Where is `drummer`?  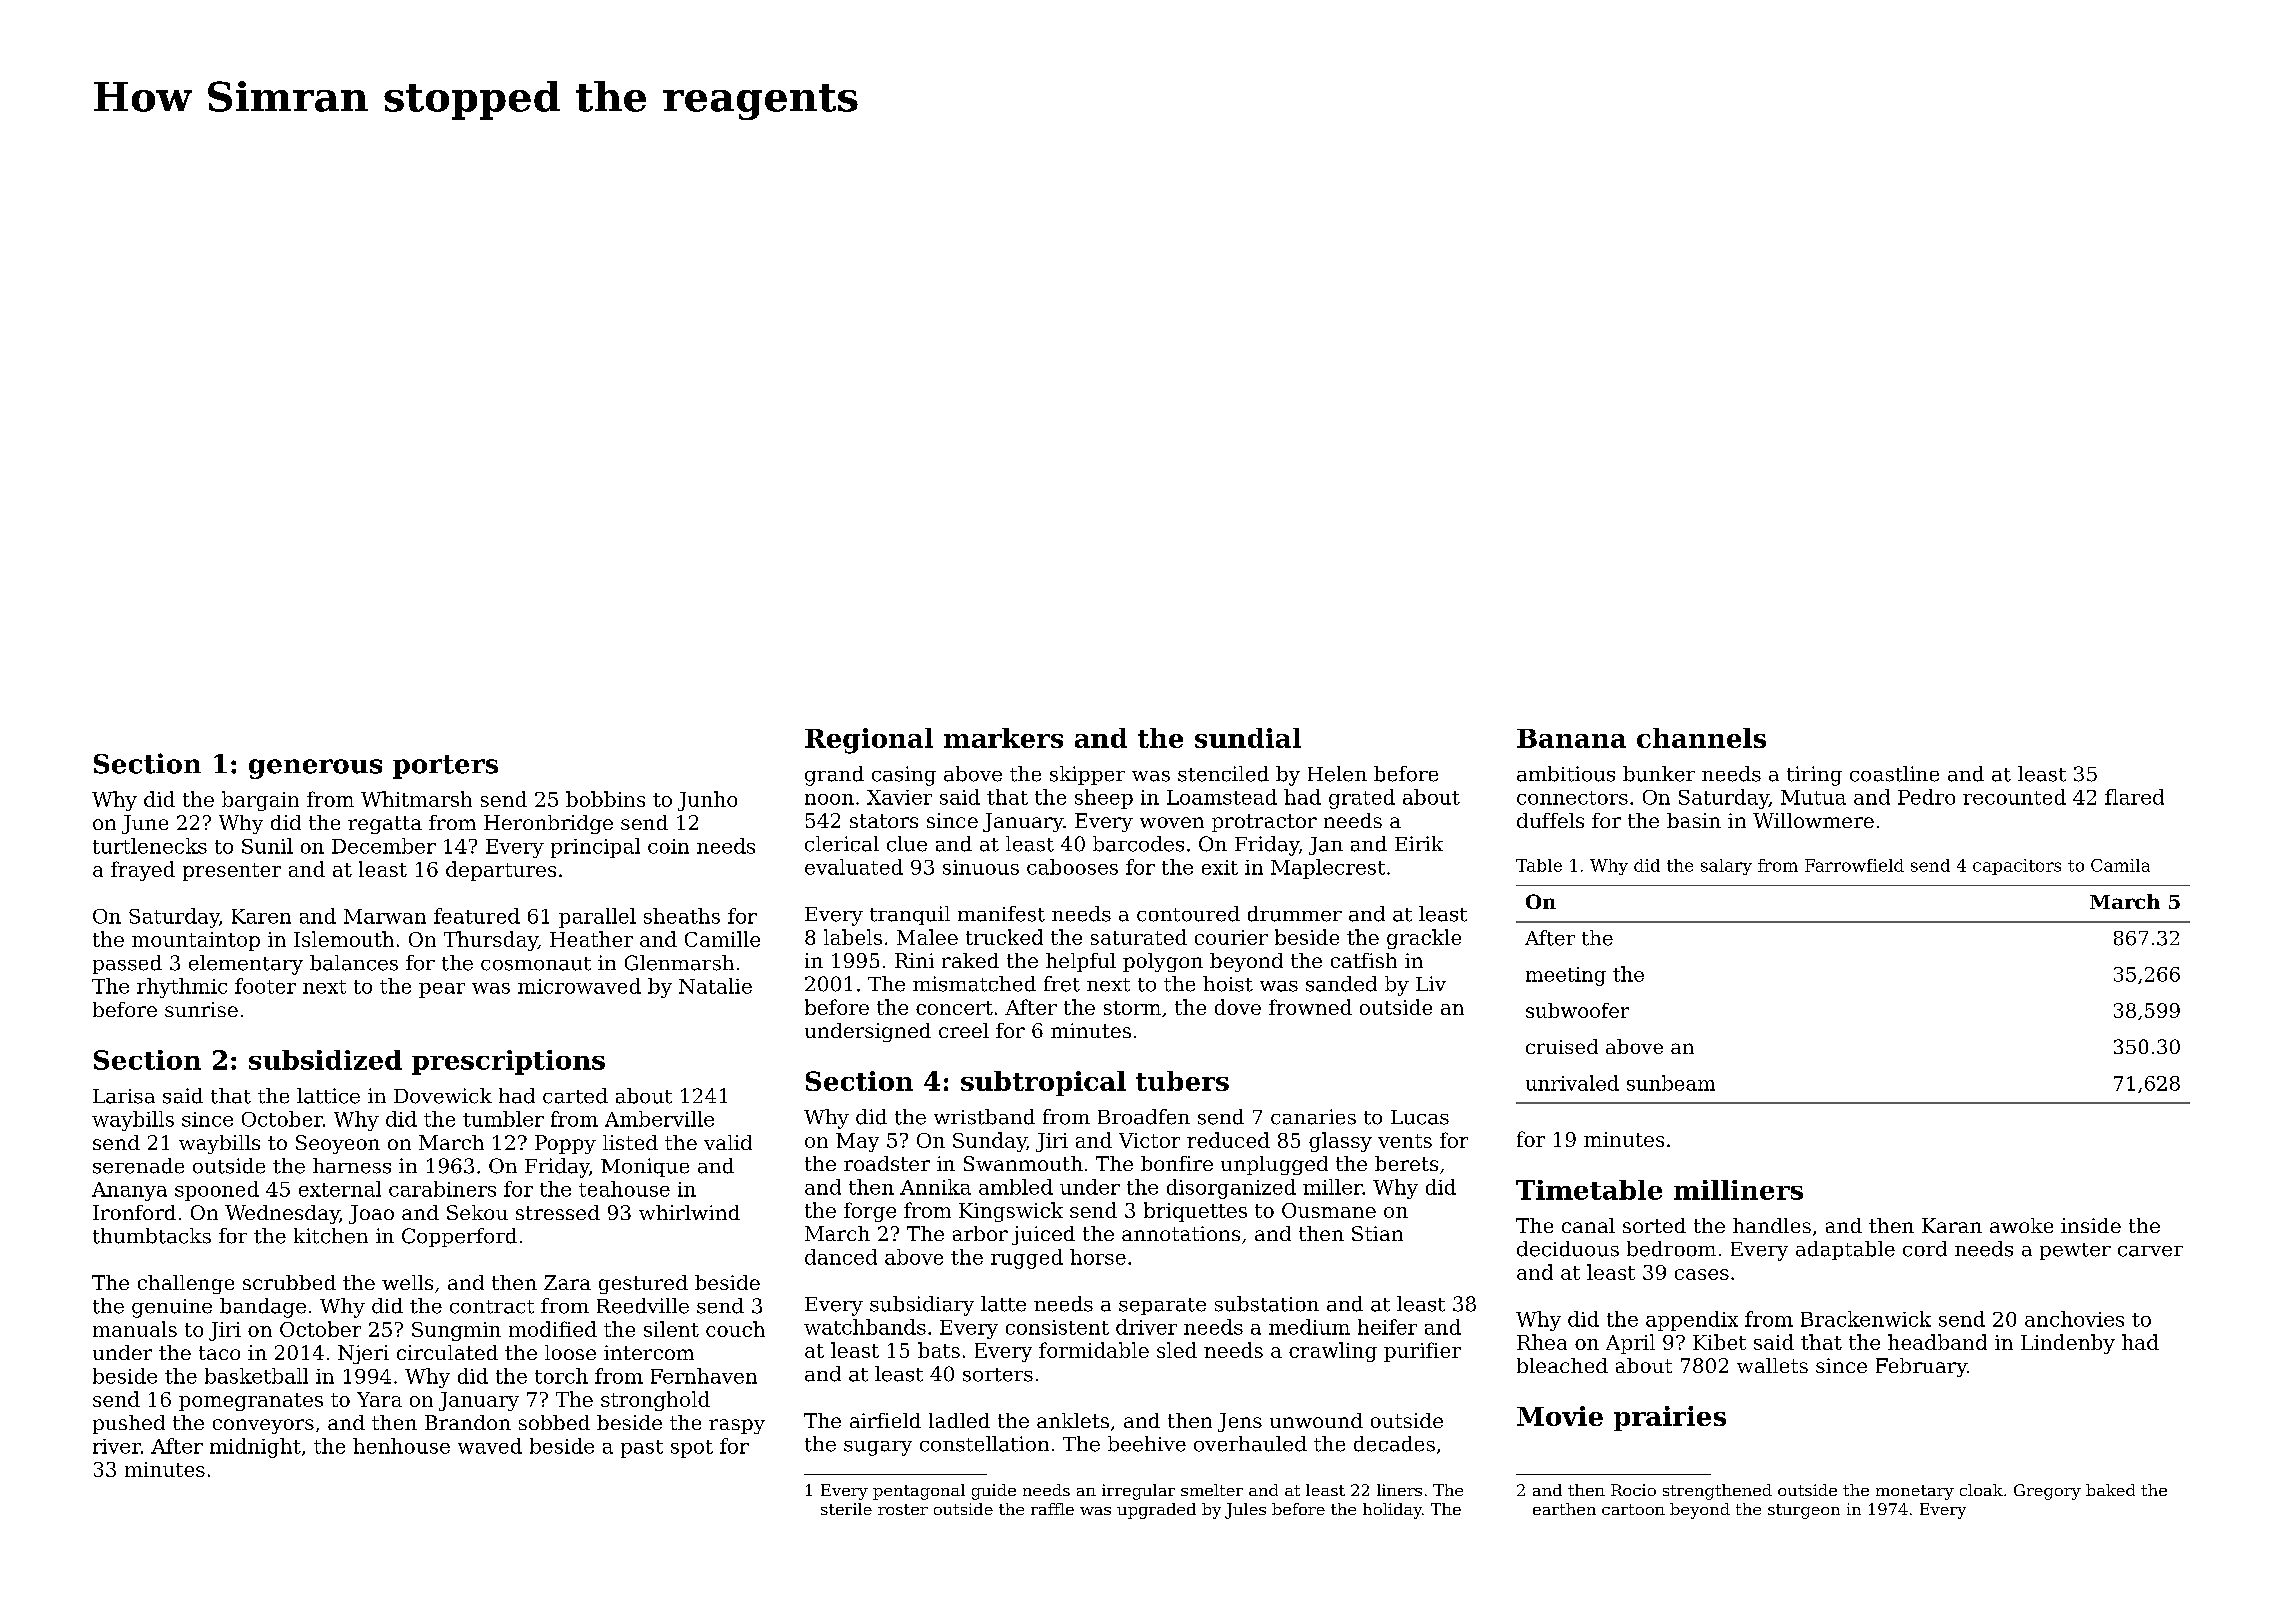 drummer is located at coordinates (1295, 914).
